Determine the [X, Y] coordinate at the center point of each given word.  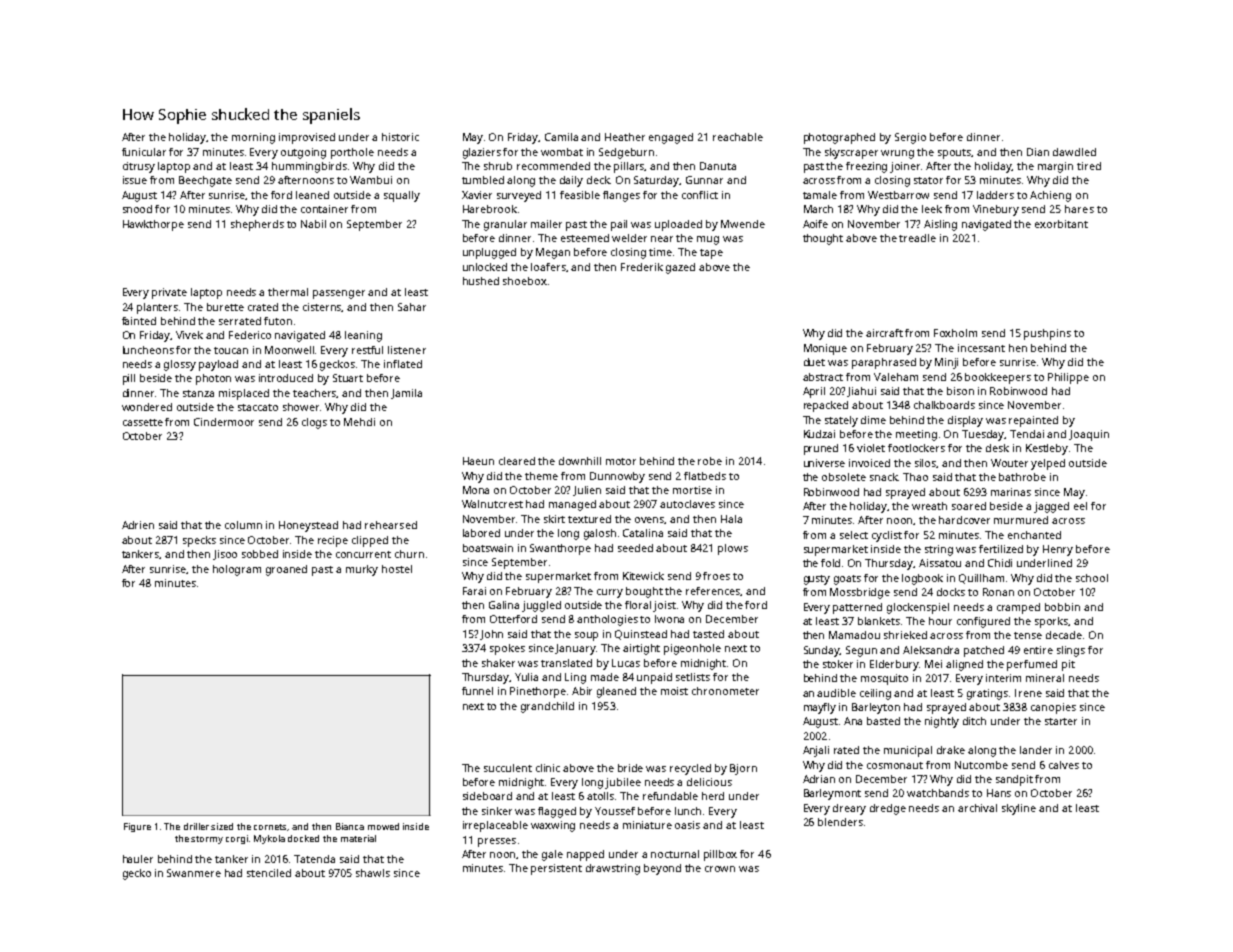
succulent [508, 768]
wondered [147, 407]
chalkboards [944, 405]
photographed [839, 138]
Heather [625, 137]
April [814, 392]
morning [253, 138]
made [605, 677]
